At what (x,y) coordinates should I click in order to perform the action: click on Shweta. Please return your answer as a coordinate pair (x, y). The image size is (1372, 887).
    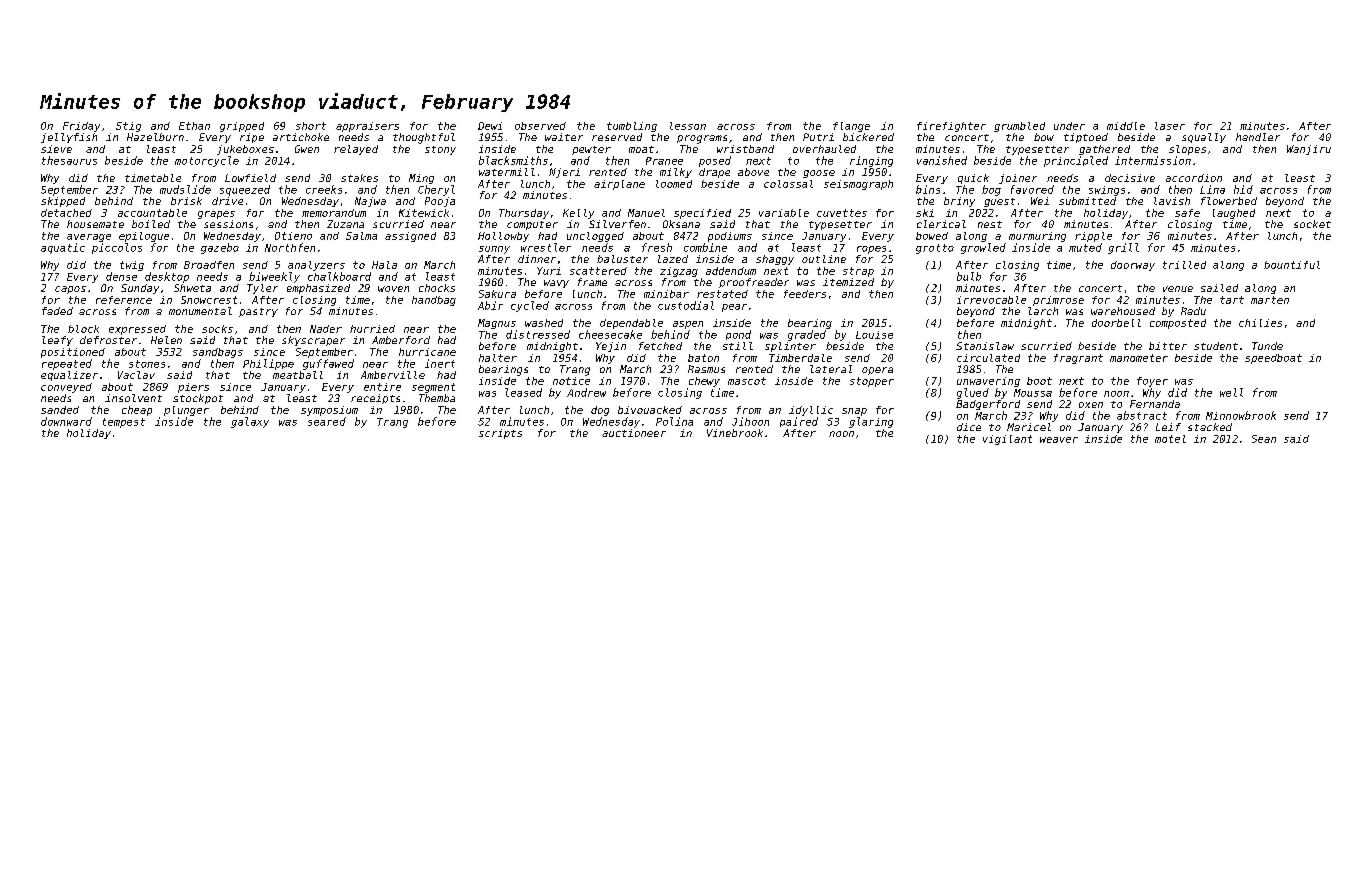
    Looking at the image, I should click on (192, 288).
